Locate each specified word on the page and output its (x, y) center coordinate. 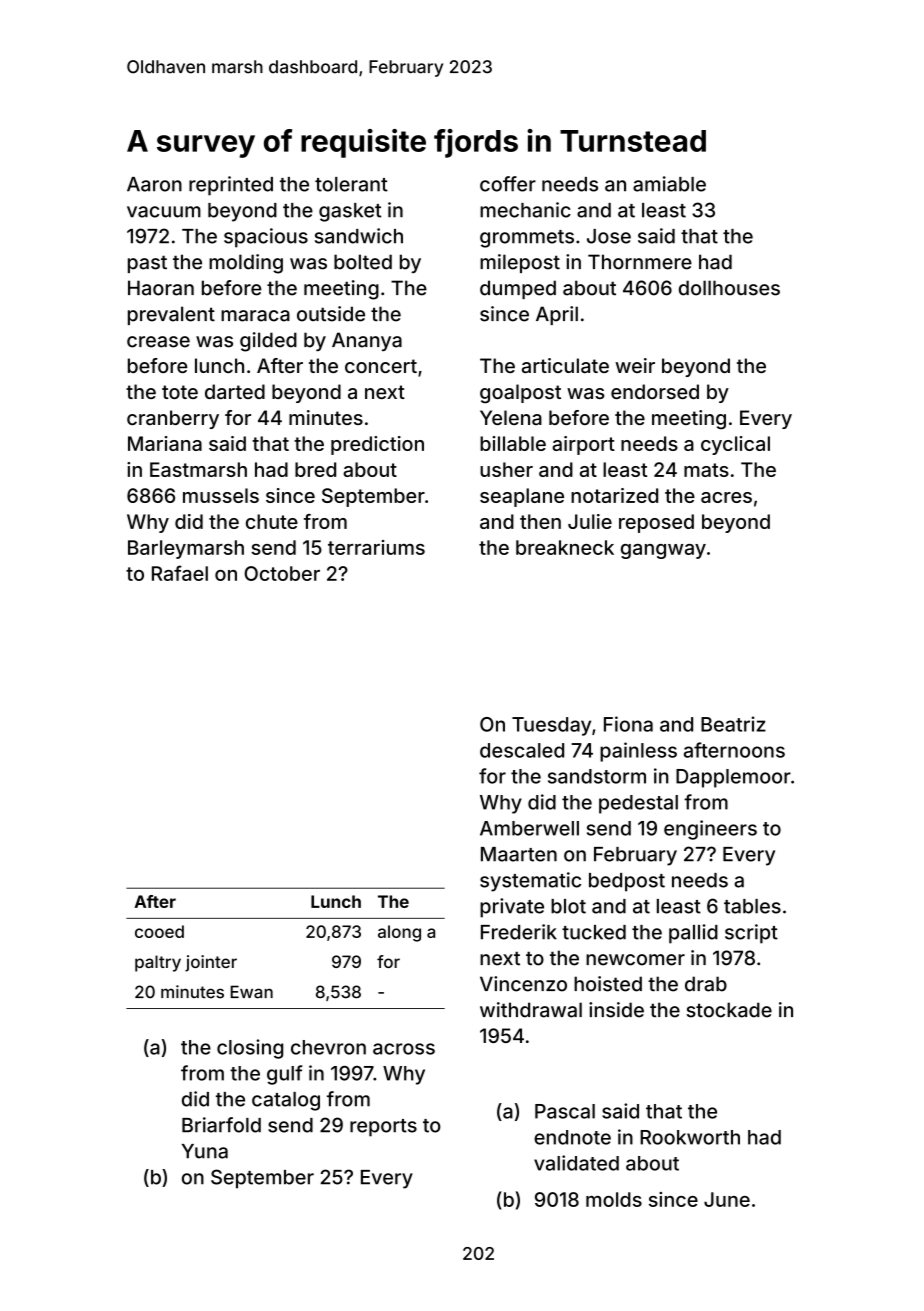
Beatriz (733, 724)
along (399, 933)
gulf (284, 1075)
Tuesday (551, 726)
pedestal (638, 804)
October (282, 573)
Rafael (180, 573)
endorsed (655, 391)
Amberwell (529, 828)
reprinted (231, 186)
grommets (527, 239)
